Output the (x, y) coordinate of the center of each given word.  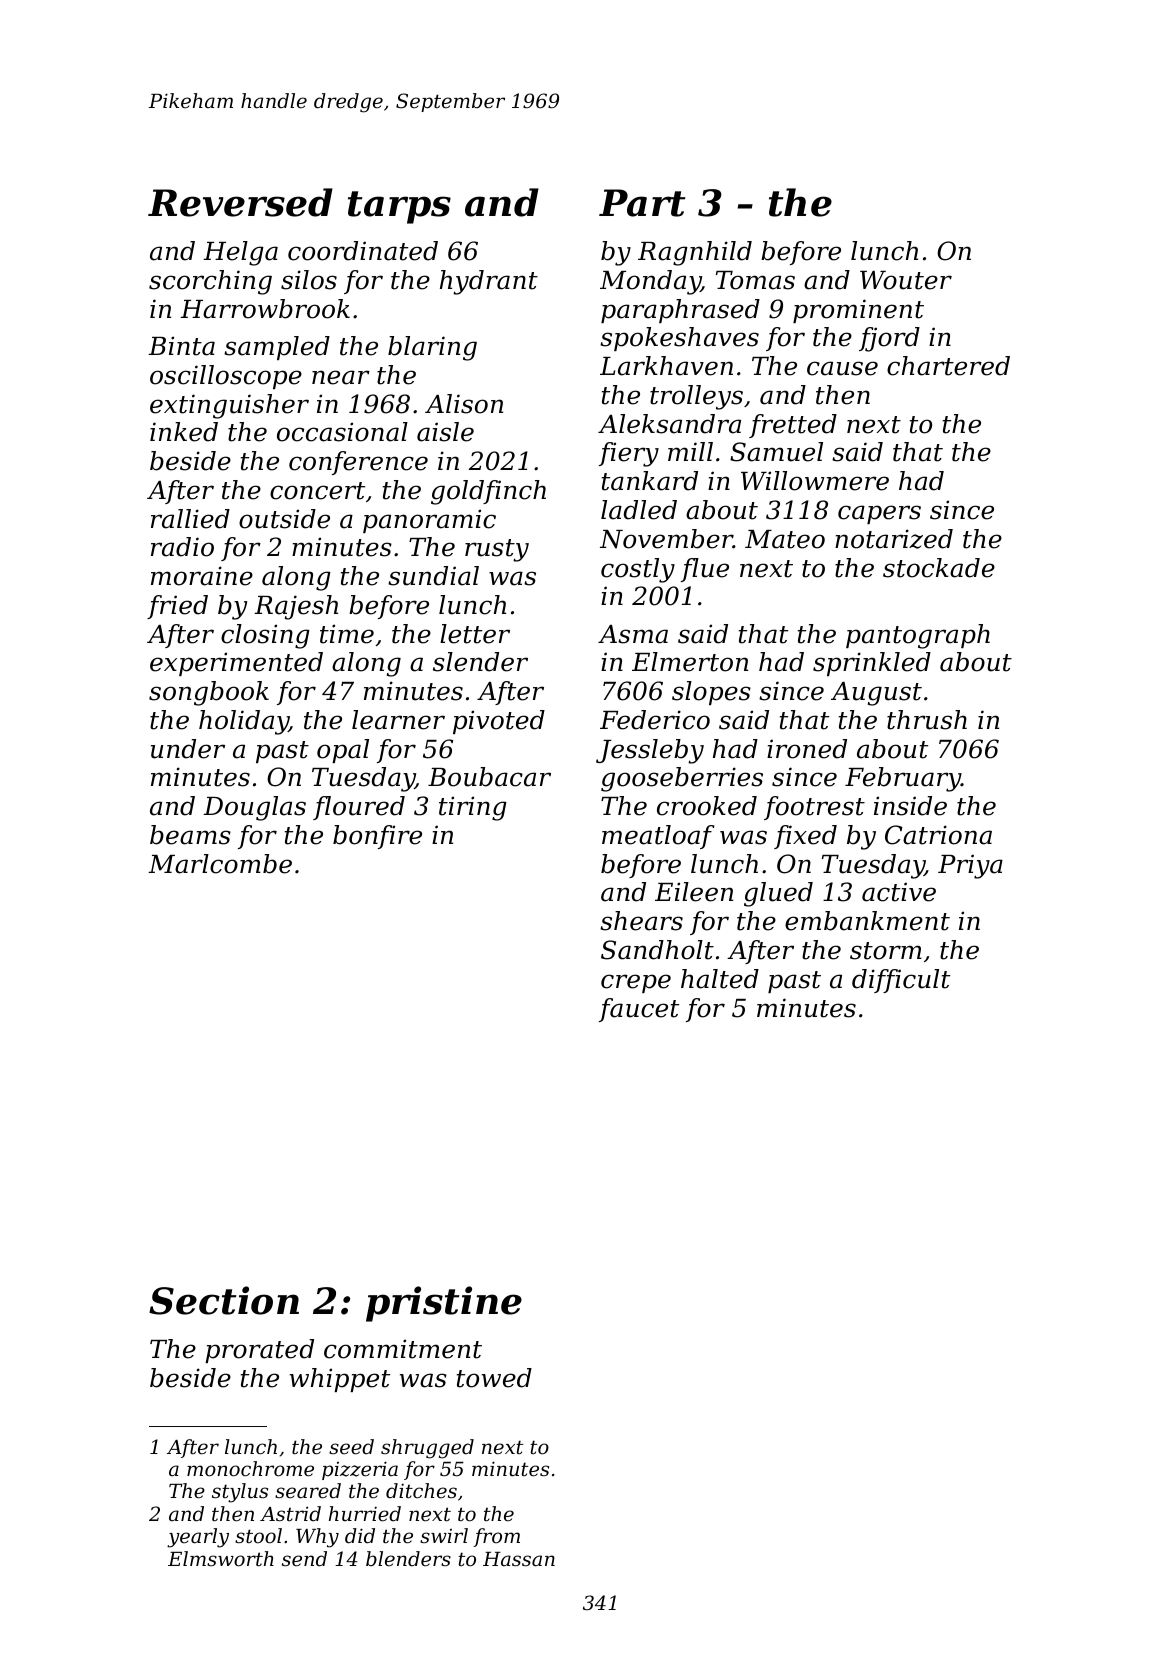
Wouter (906, 280)
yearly (198, 1538)
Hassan (519, 1559)
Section (224, 1300)
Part (642, 203)
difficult (901, 981)
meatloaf (658, 837)
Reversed (240, 202)
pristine (444, 1304)
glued (778, 894)
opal (343, 751)
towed (494, 1378)
